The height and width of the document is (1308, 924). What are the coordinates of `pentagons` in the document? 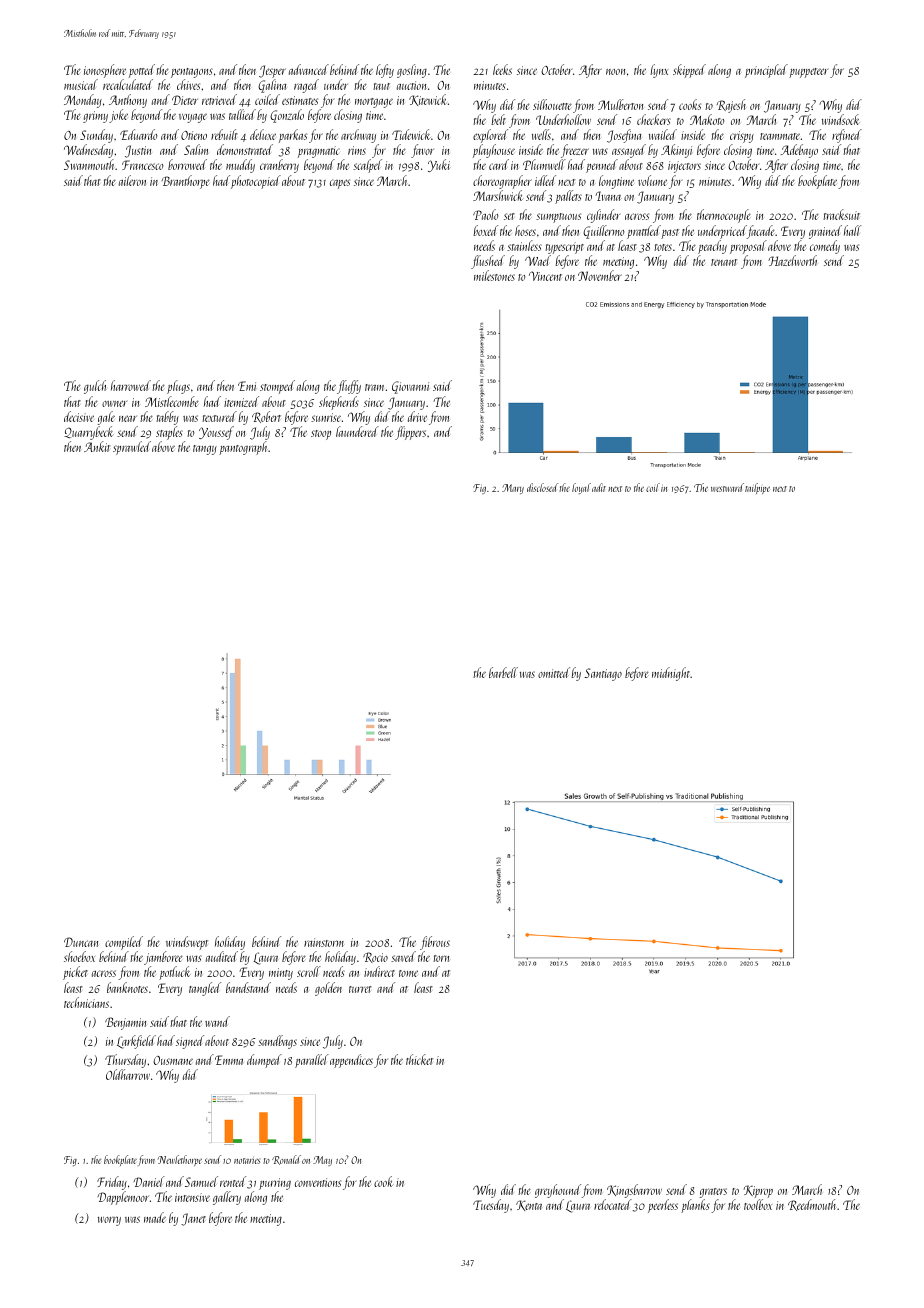 It's located at (192, 73).
